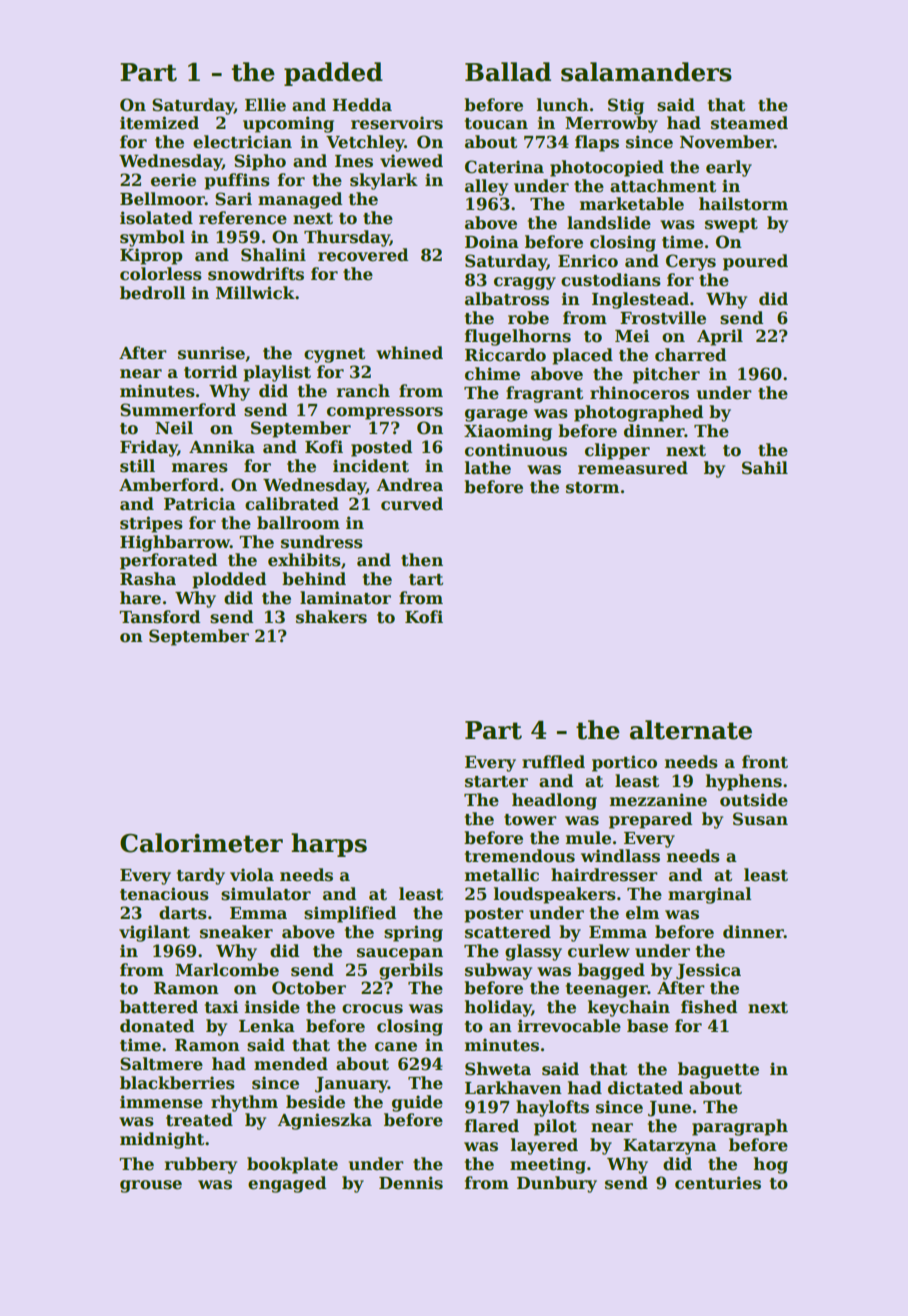 The width and height of the screenshot is (908, 1316). I want to click on padded, so click(333, 74).
